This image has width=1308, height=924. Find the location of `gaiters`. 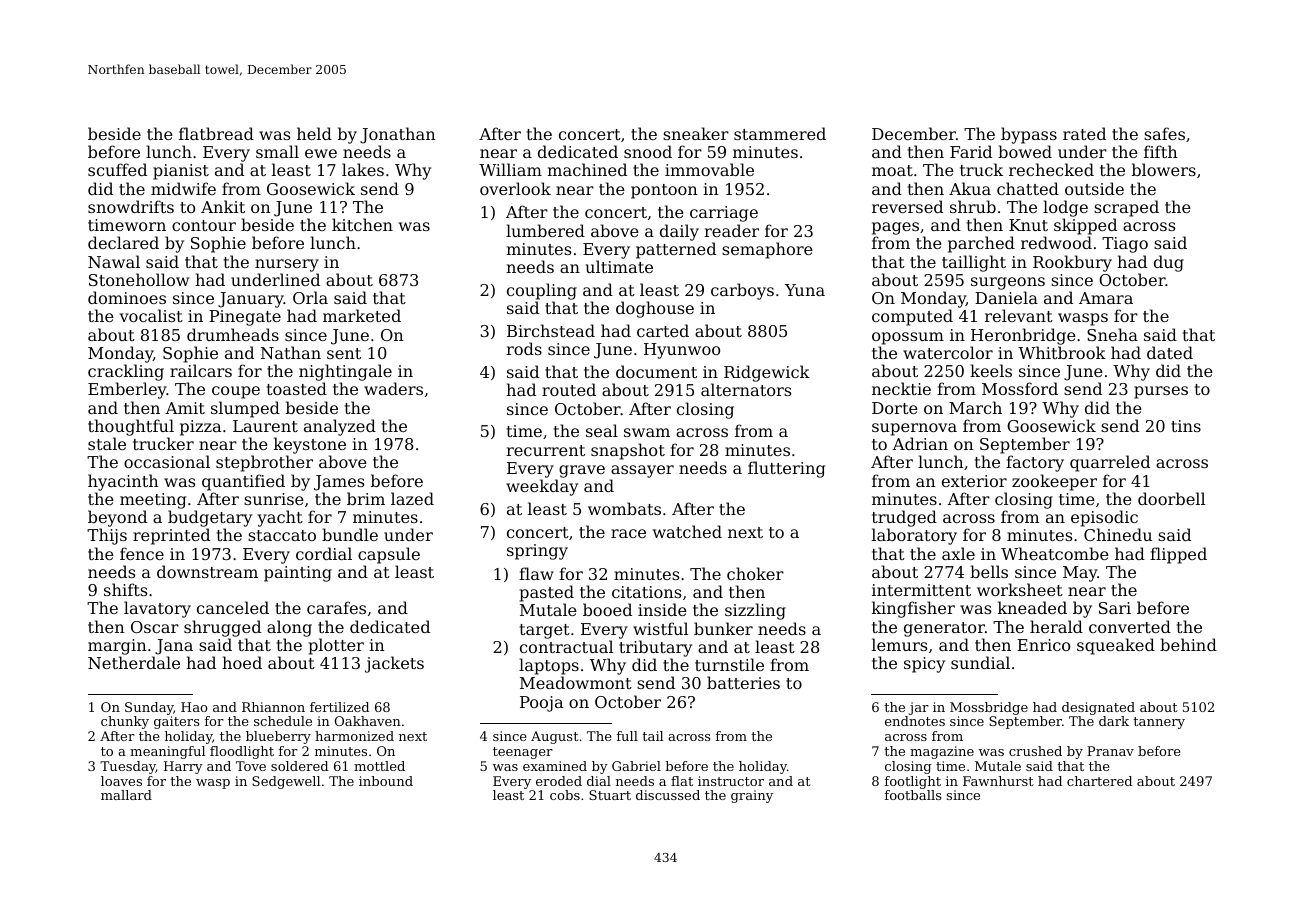

gaiters is located at coordinates (177, 722).
